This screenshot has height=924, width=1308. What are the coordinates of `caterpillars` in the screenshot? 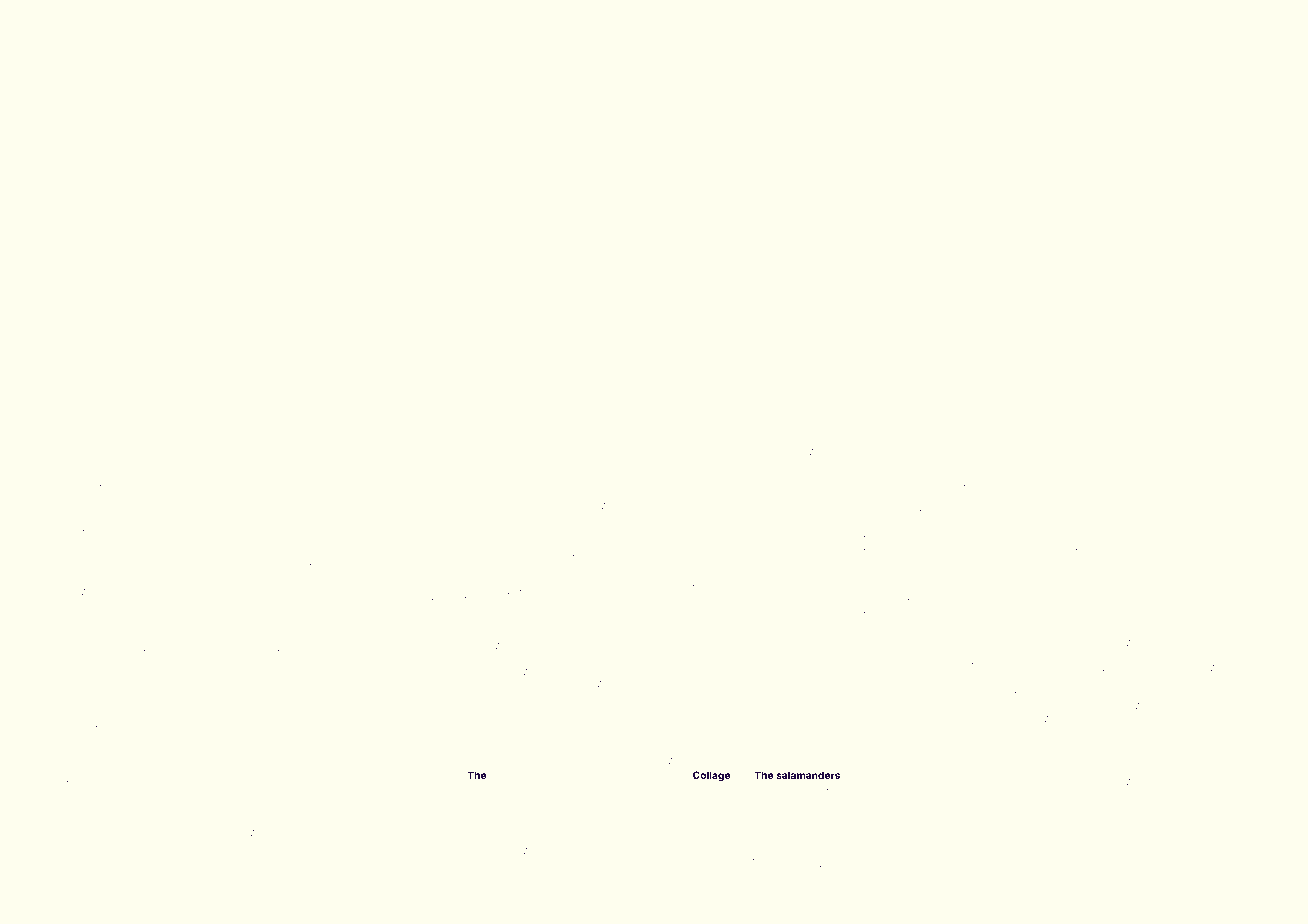 It's located at (798, 595).
